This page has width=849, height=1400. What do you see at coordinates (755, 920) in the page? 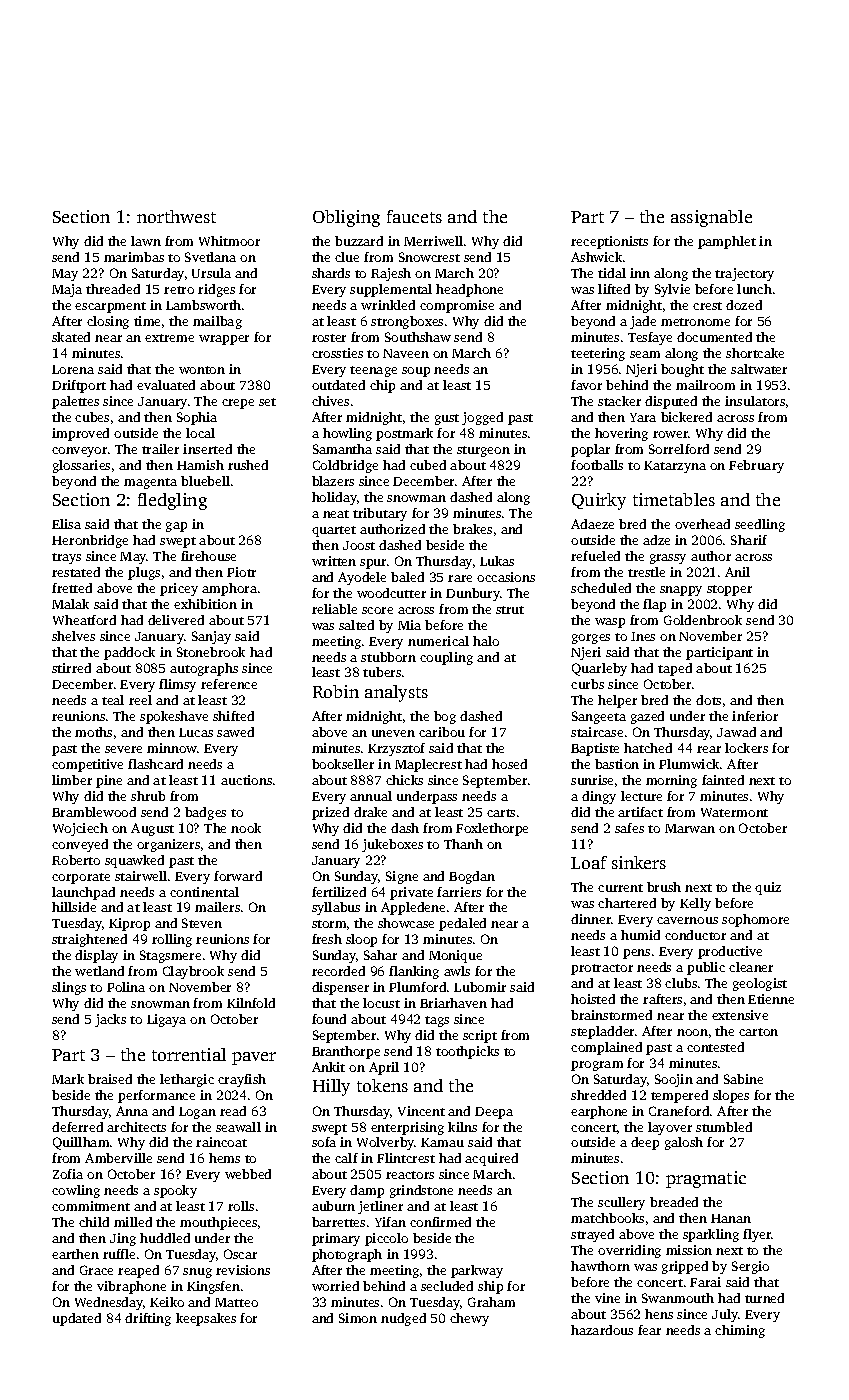
I see `sophomore` at bounding box center [755, 920].
